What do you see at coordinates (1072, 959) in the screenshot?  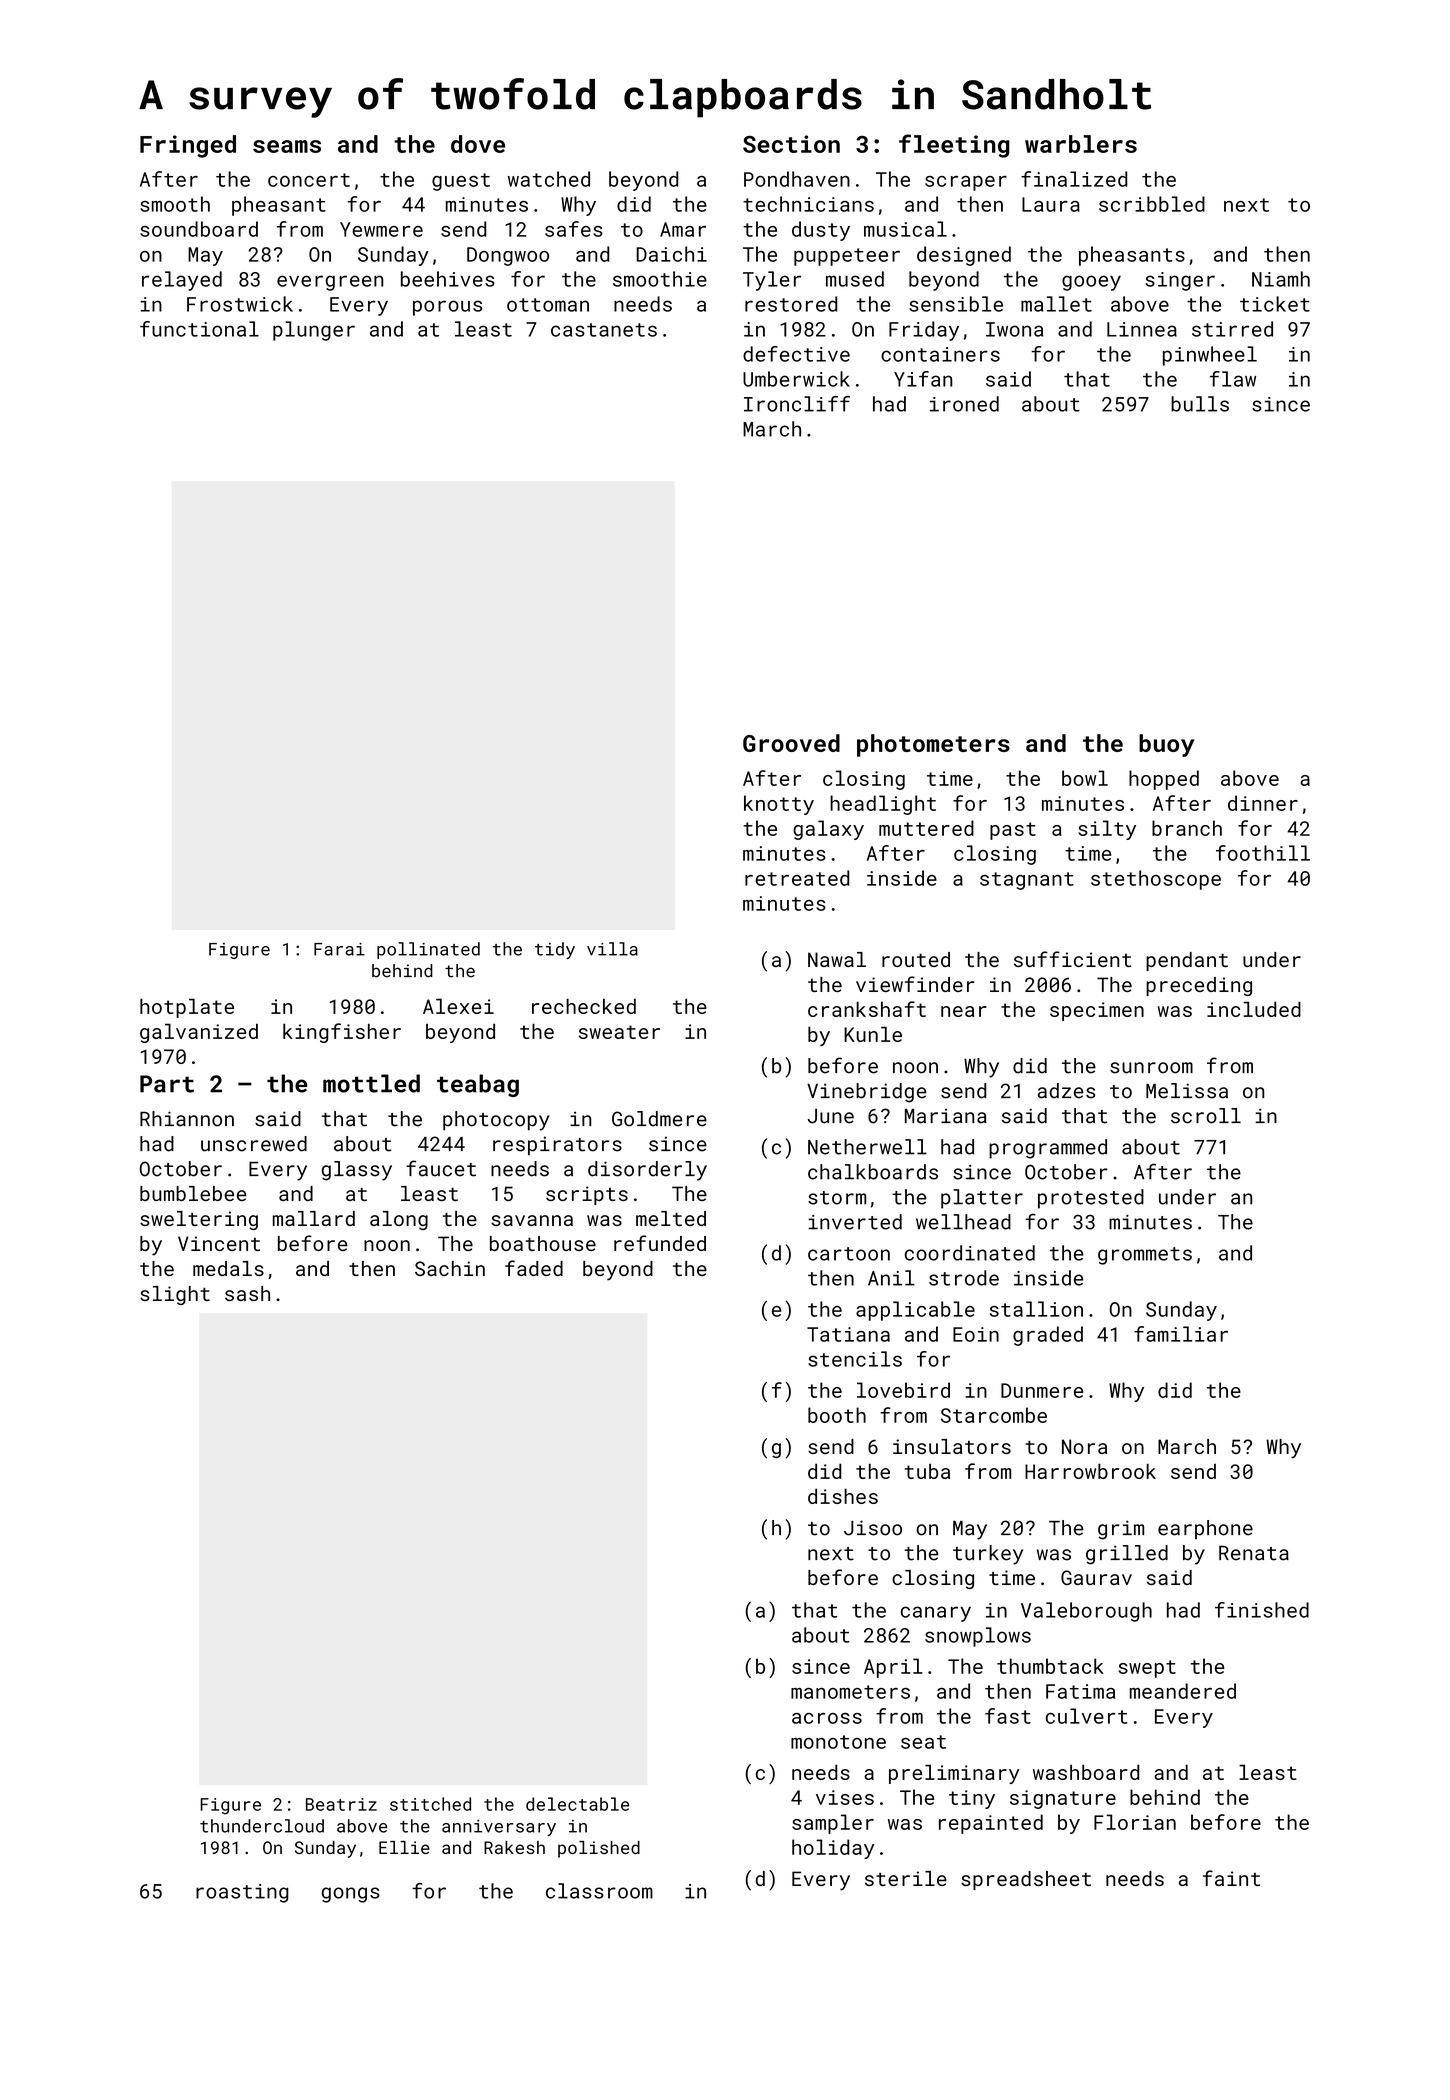 I see `sufficient` at bounding box center [1072, 959].
